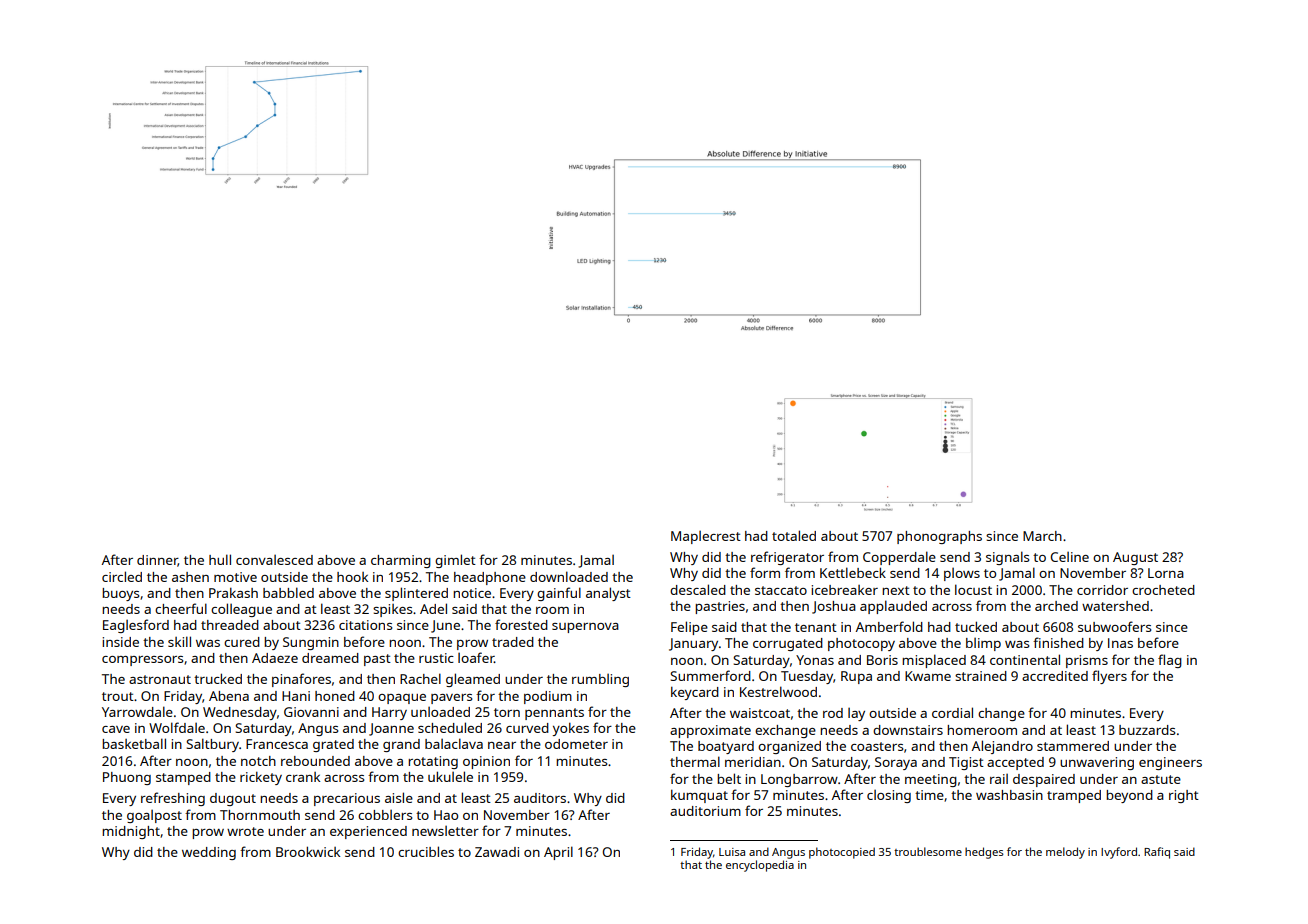 This page has width=1308, height=924. What do you see at coordinates (502, 745) in the page?
I see `near` at bounding box center [502, 745].
